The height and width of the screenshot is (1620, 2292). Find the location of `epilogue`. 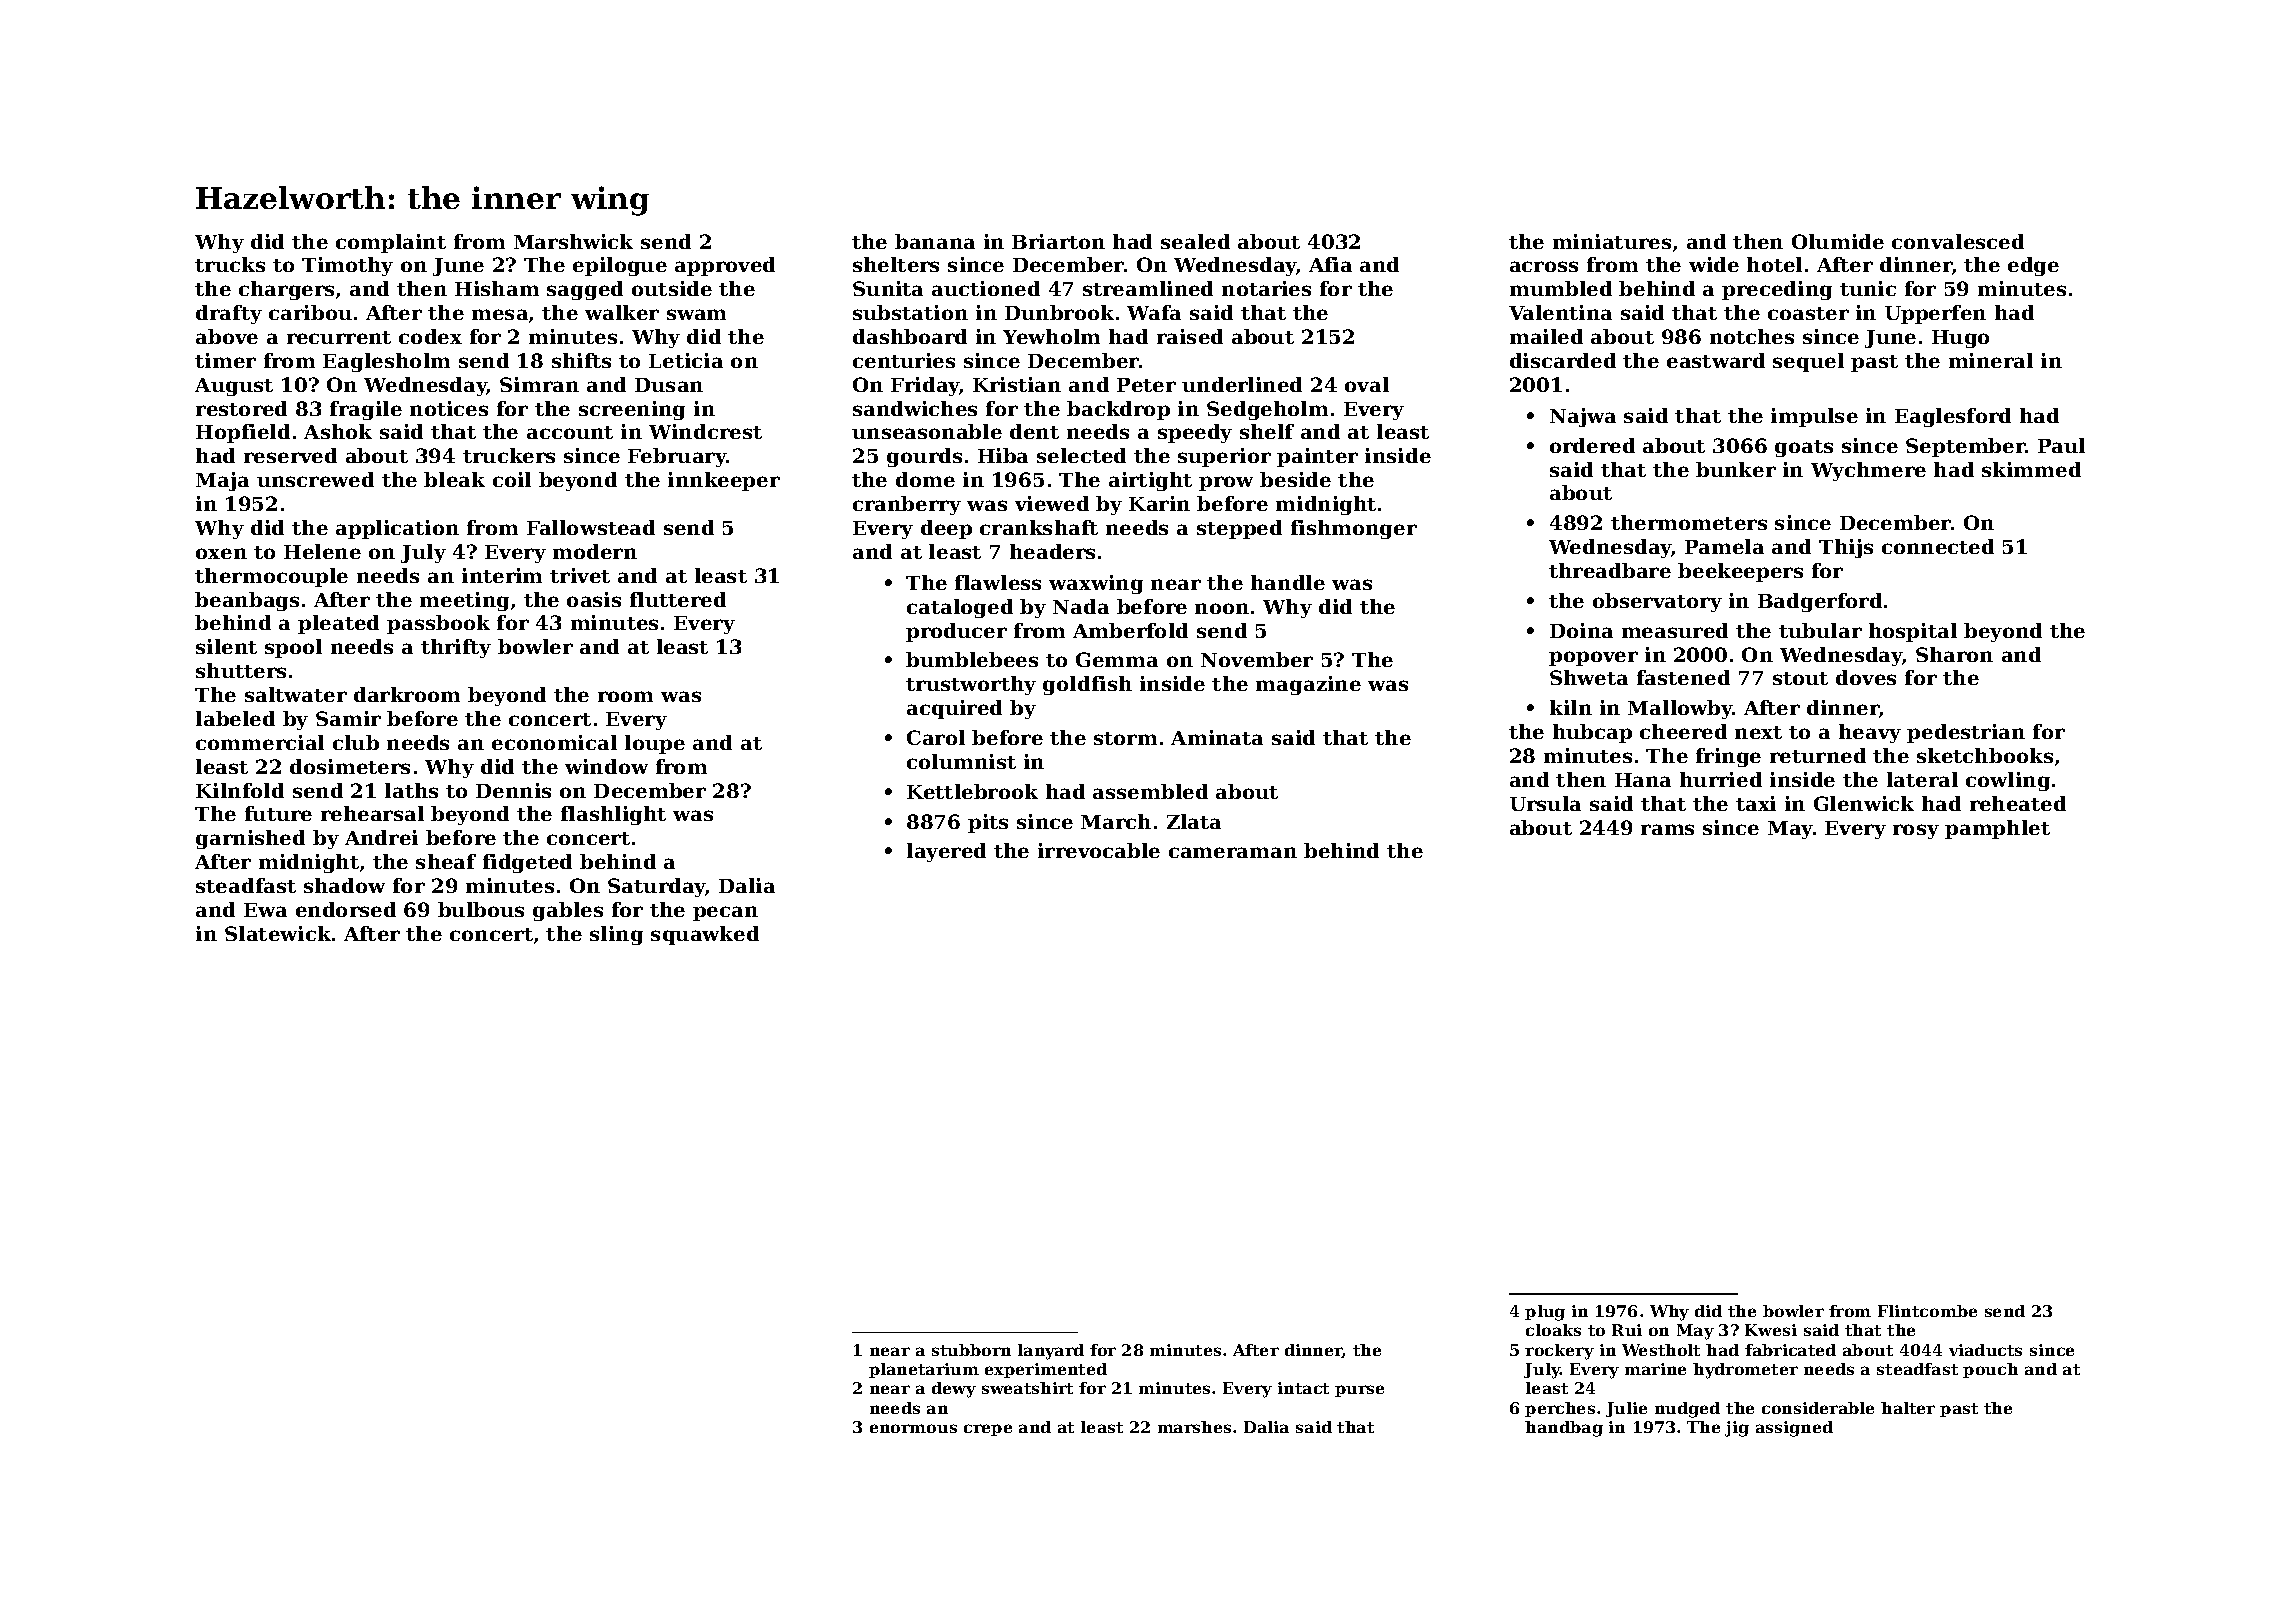

epilogue is located at coordinates (620, 266).
